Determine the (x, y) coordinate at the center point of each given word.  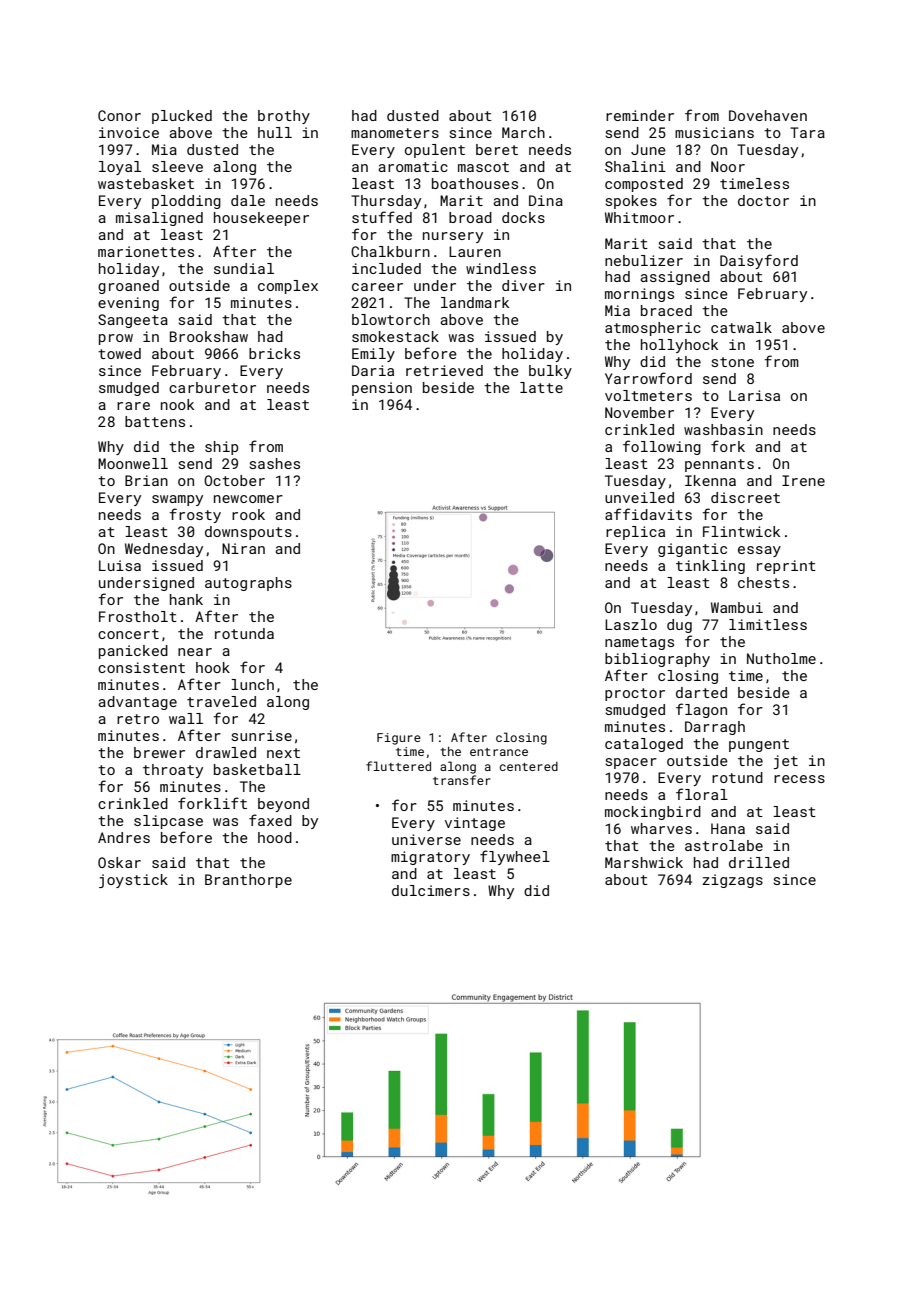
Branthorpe (248, 881)
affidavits (648, 514)
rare (133, 406)
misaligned (159, 219)
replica (635, 533)
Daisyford (759, 261)
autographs (248, 584)
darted (701, 692)
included (386, 268)
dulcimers (431, 890)
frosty (195, 515)
